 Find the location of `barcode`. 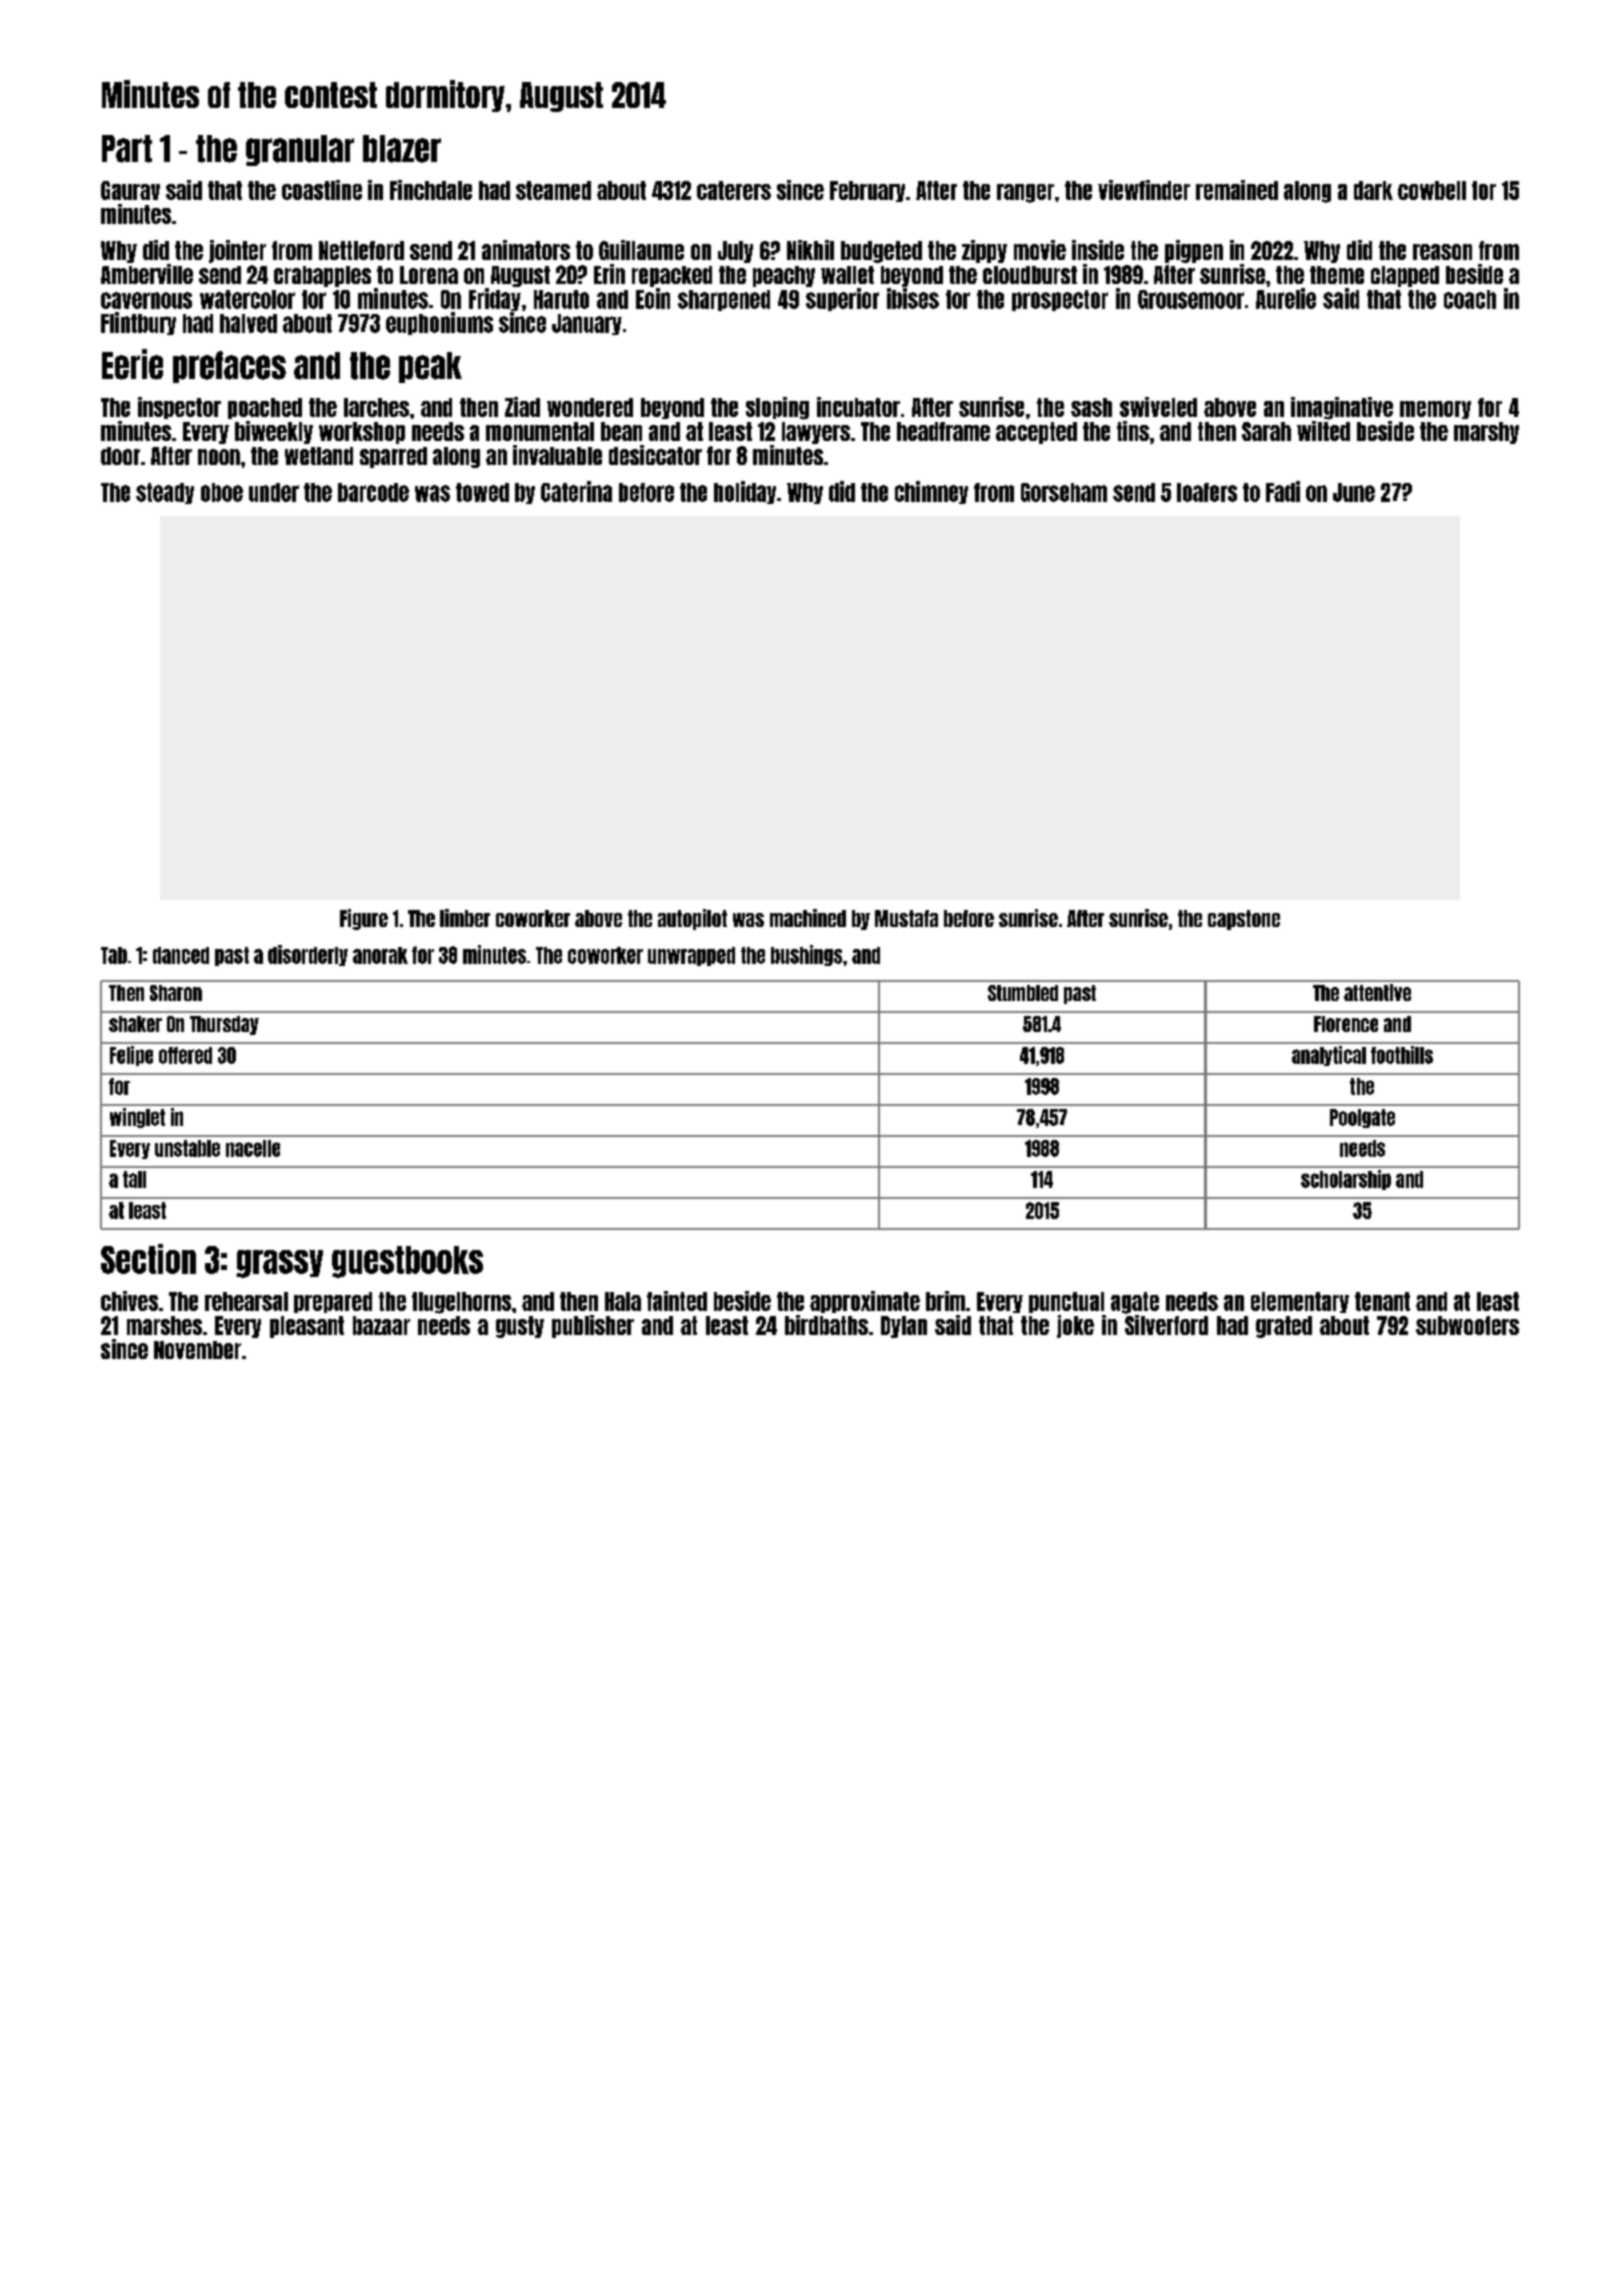

barcode is located at coordinates (373, 492).
